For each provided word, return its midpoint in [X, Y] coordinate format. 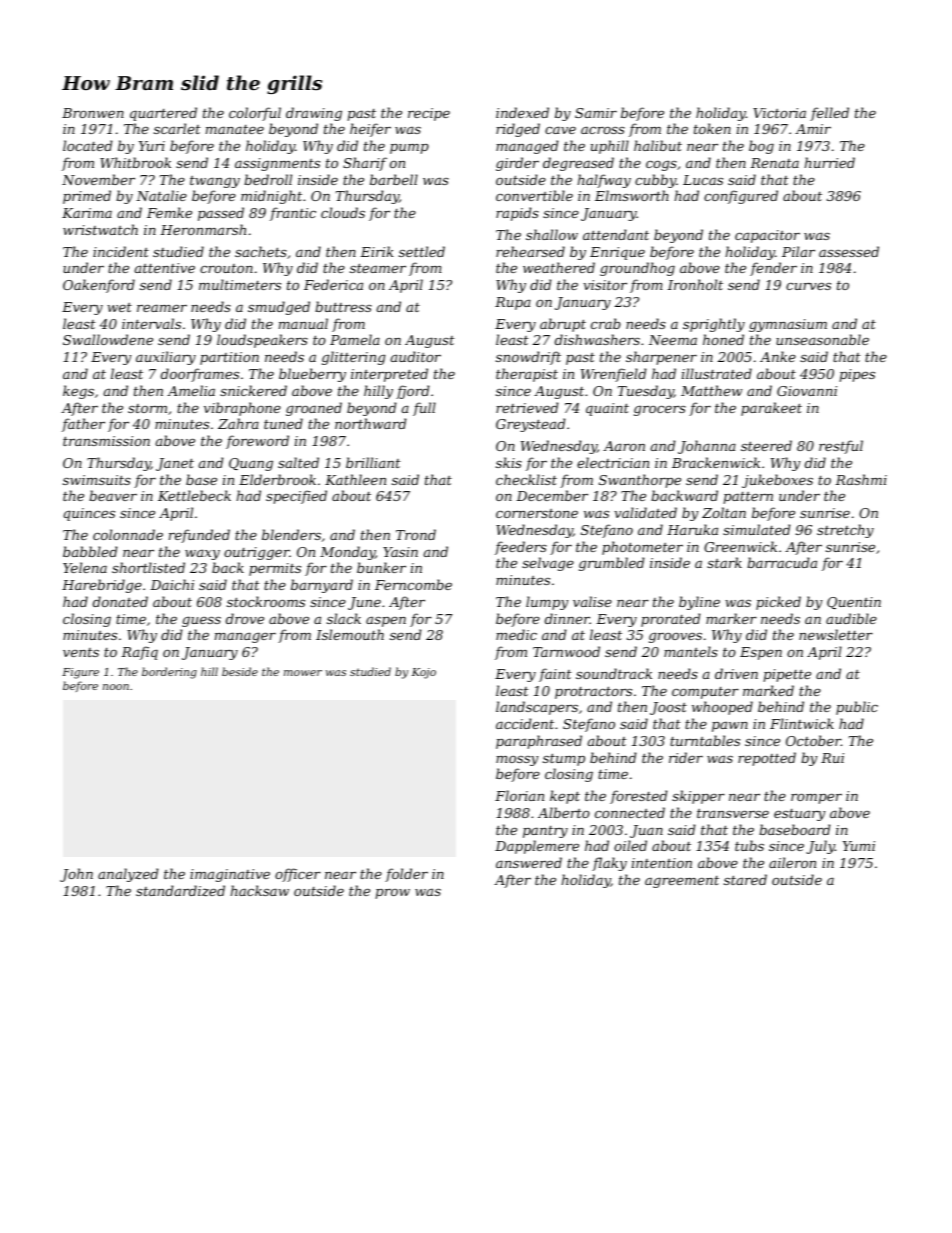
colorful [255, 114]
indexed [522, 112]
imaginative [230, 875]
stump [564, 759]
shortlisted [148, 567]
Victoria [779, 113]
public [857, 708]
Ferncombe [413, 584]
